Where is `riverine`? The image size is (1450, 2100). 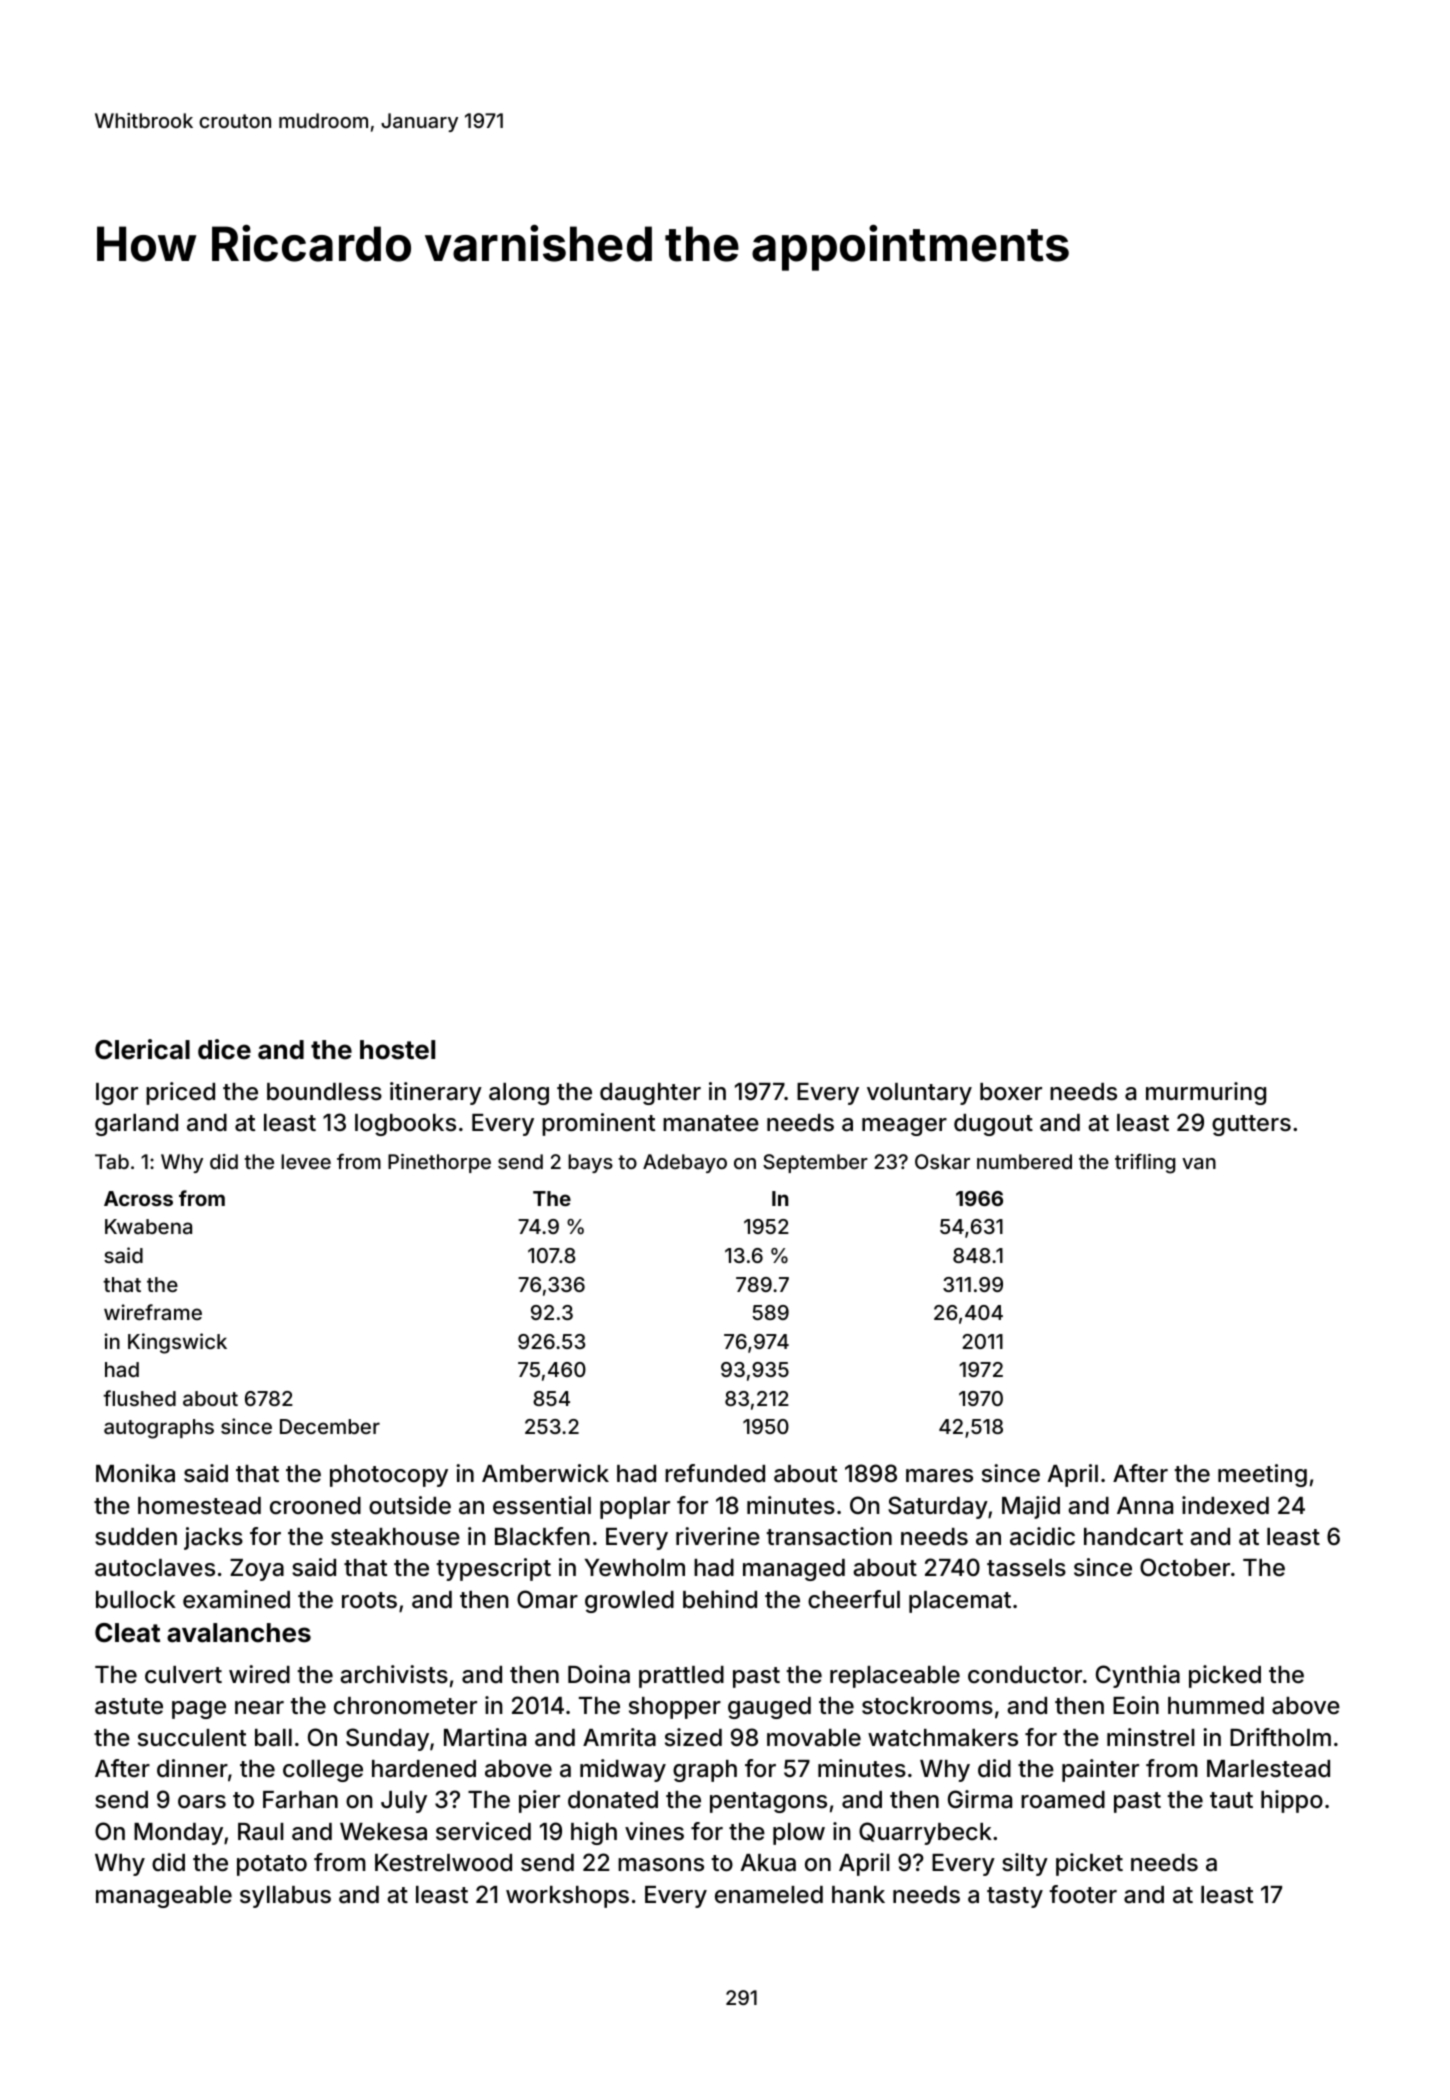 riverine is located at coordinates (718, 1536).
